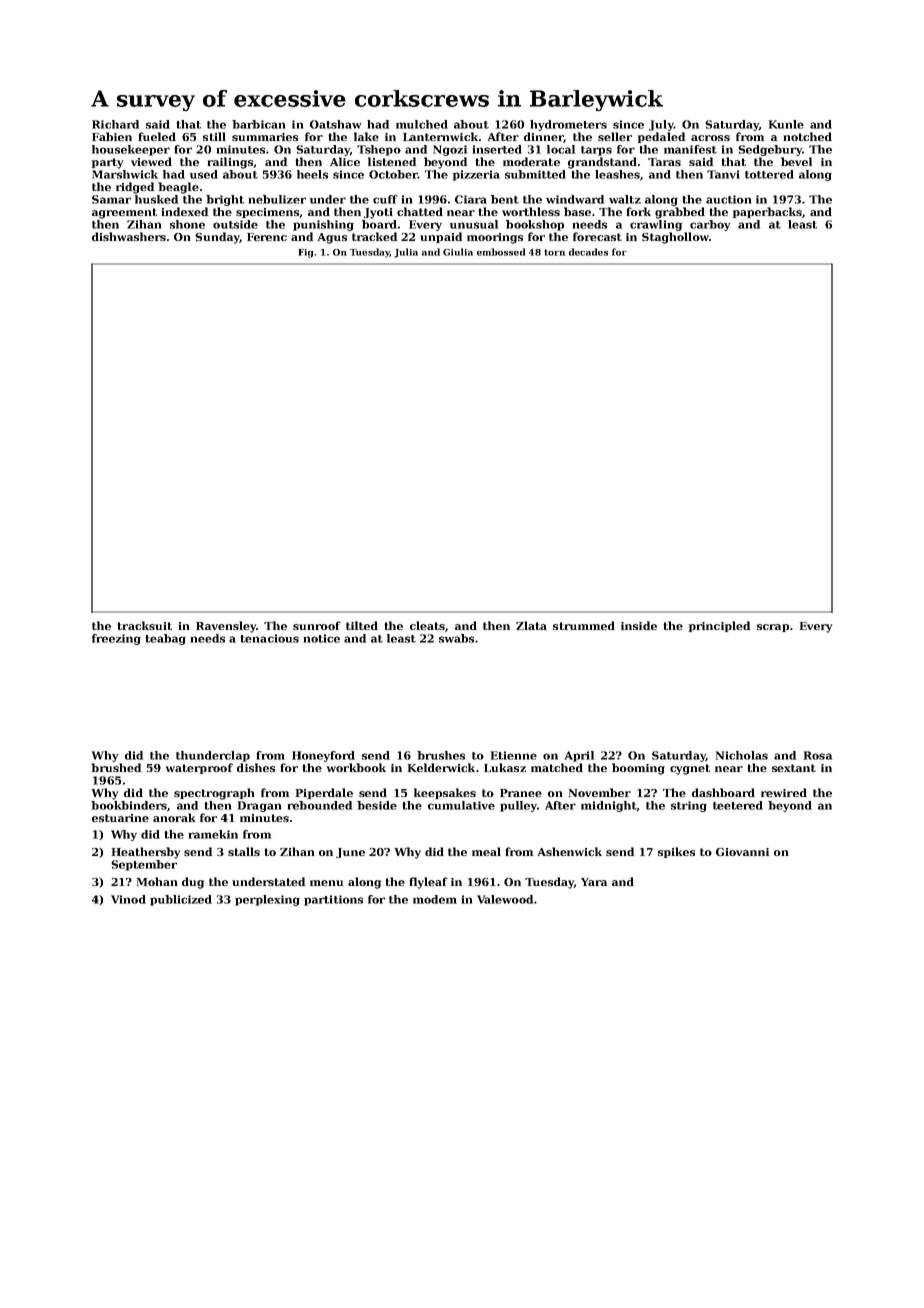 The height and width of the page is (1308, 924). Describe the element at coordinates (568, 125) in the page. I see `hydrometers` at that location.
